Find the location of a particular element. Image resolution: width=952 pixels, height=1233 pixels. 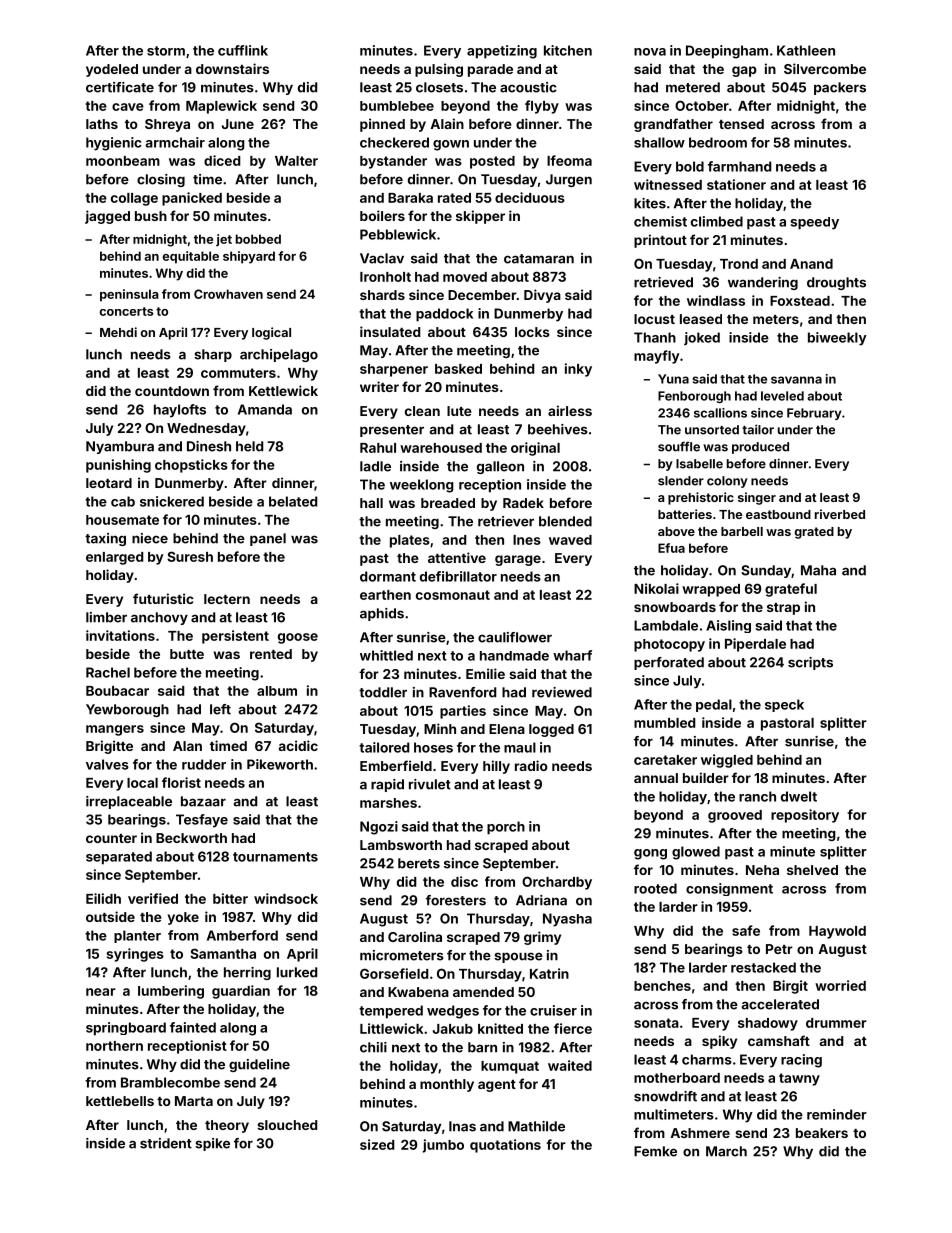

airless is located at coordinates (570, 410).
